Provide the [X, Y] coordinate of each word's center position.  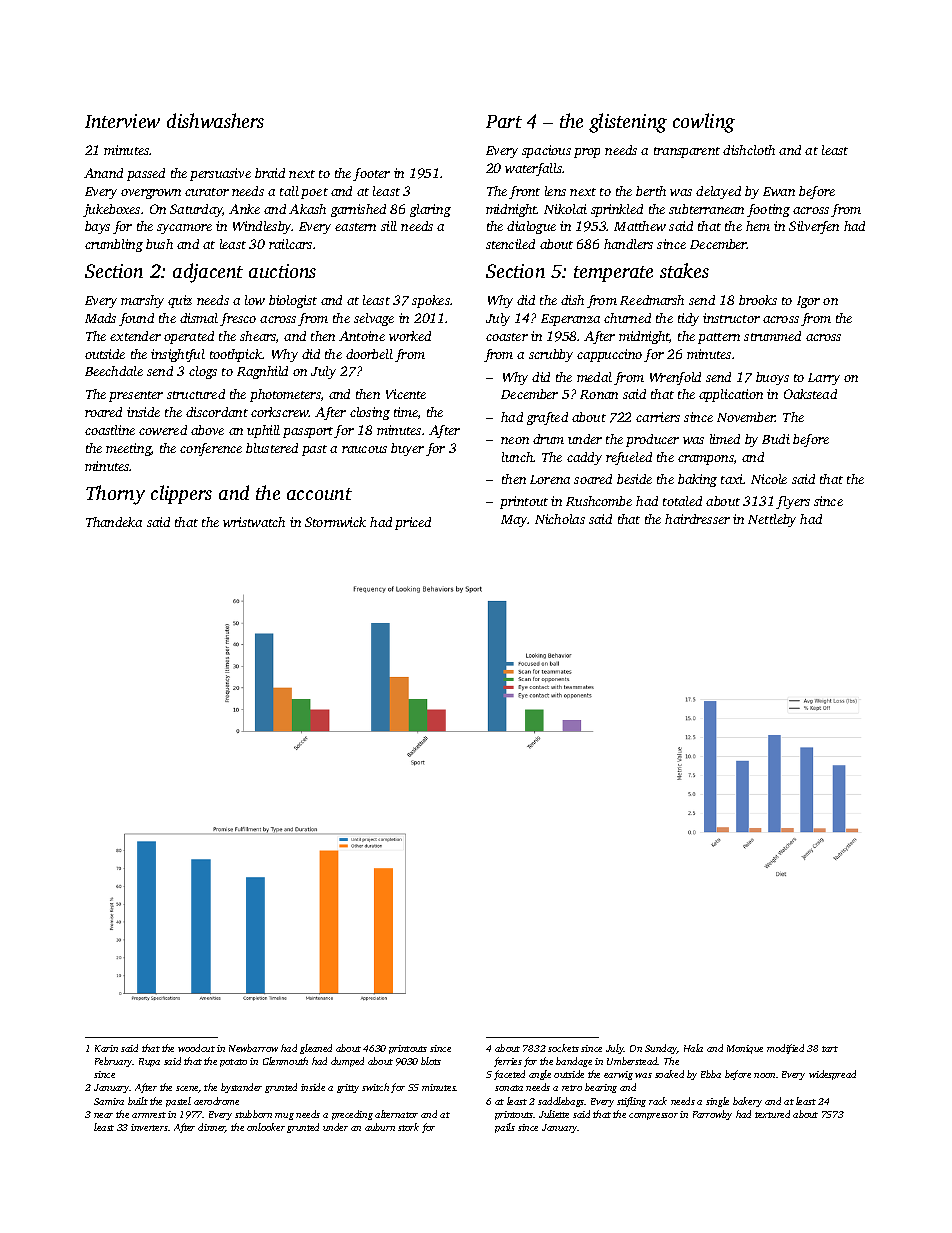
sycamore [184, 229]
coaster [507, 337]
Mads [100, 318]
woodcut [196, 1048]
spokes [431, 301]
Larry [824, 379]
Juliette [554, 1114]
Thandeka [114, 522]
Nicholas [560, 519]
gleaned [316, 1049]
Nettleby [772, 520]
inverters [149, 1127]
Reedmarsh [652, 300]
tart [830, 1049]
